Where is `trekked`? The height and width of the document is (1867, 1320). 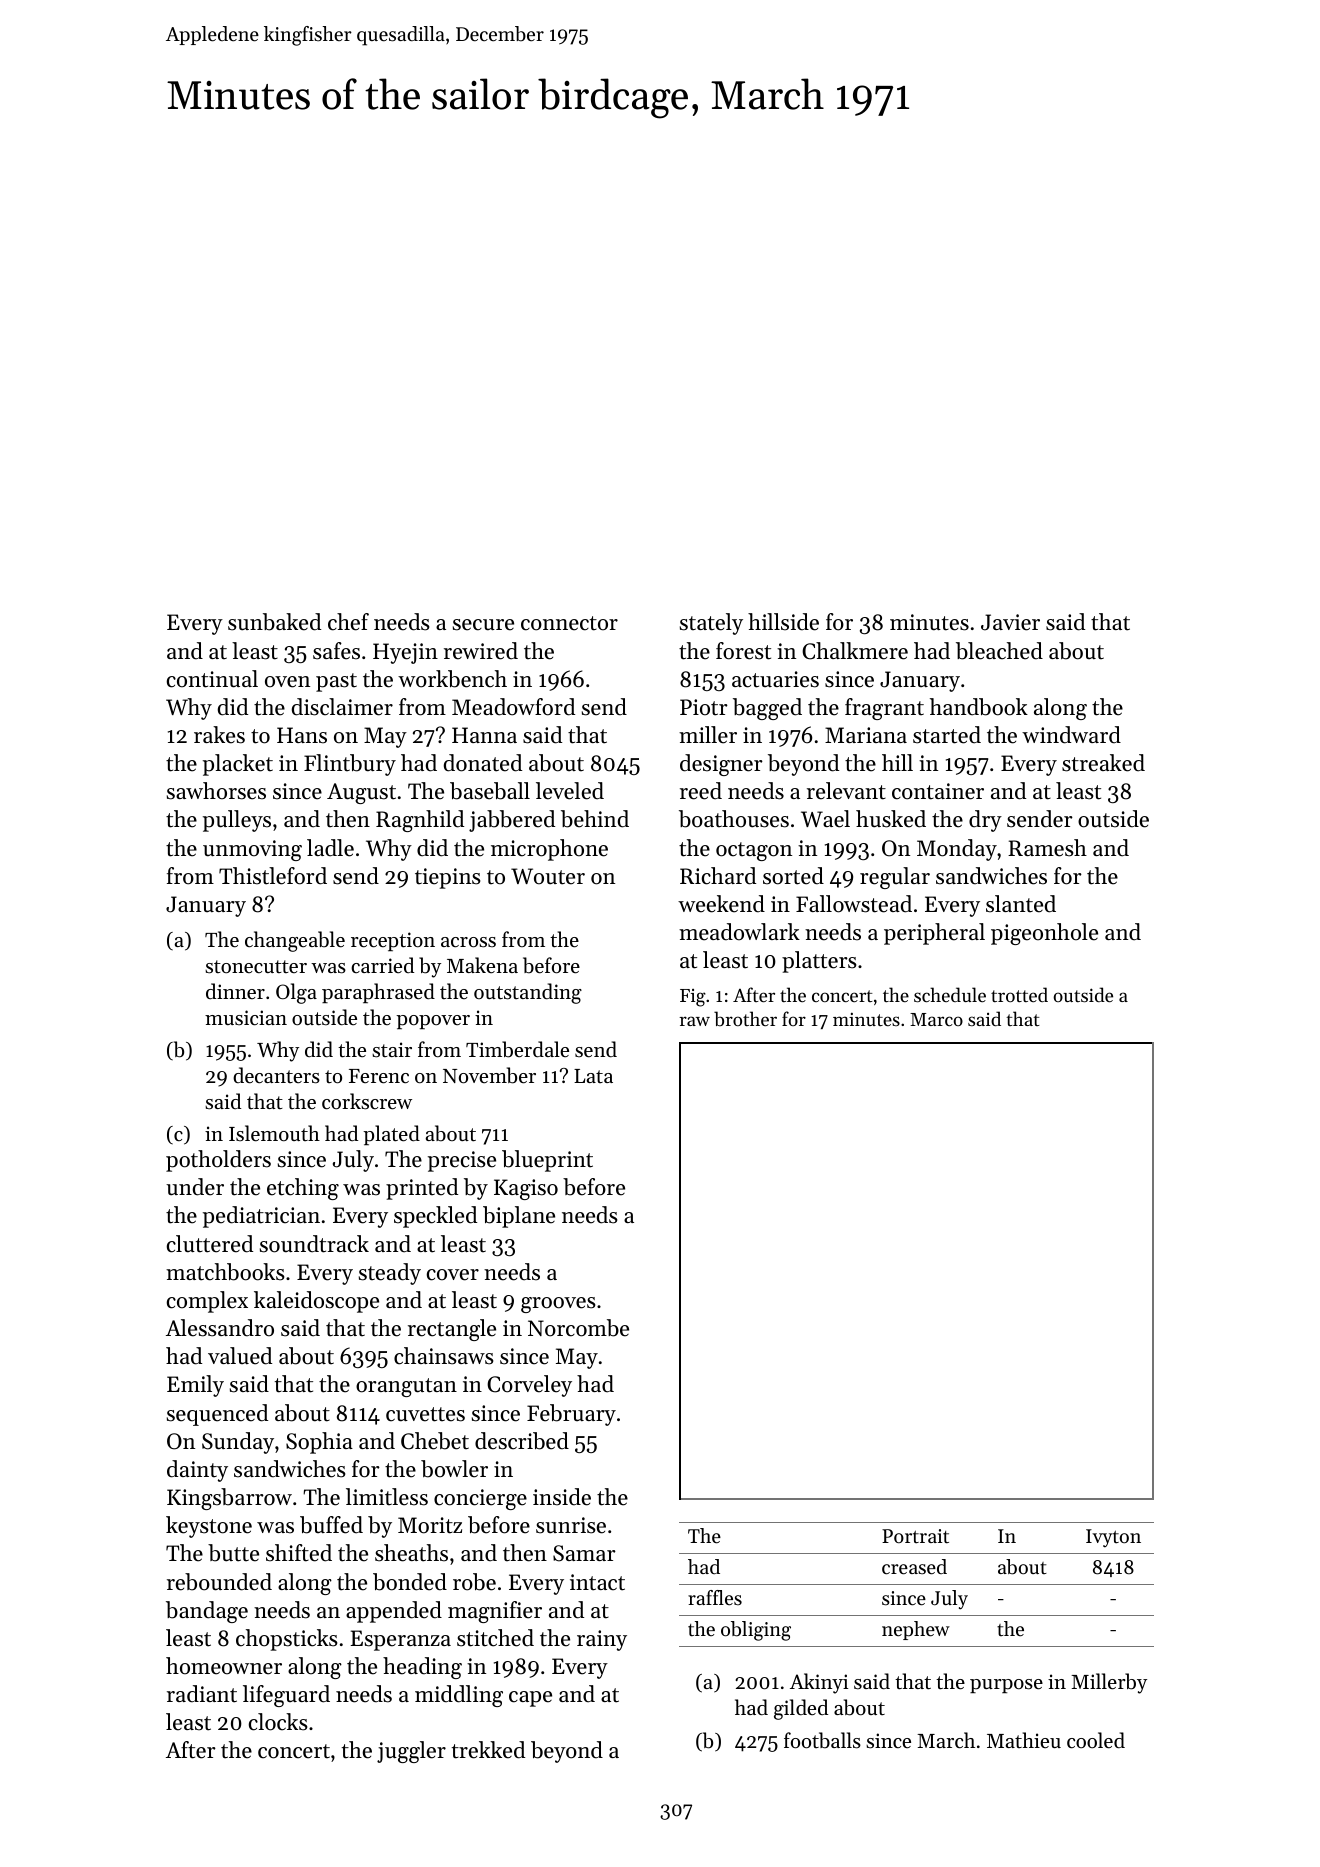 trekked is located at coordinates (488, 1750).
